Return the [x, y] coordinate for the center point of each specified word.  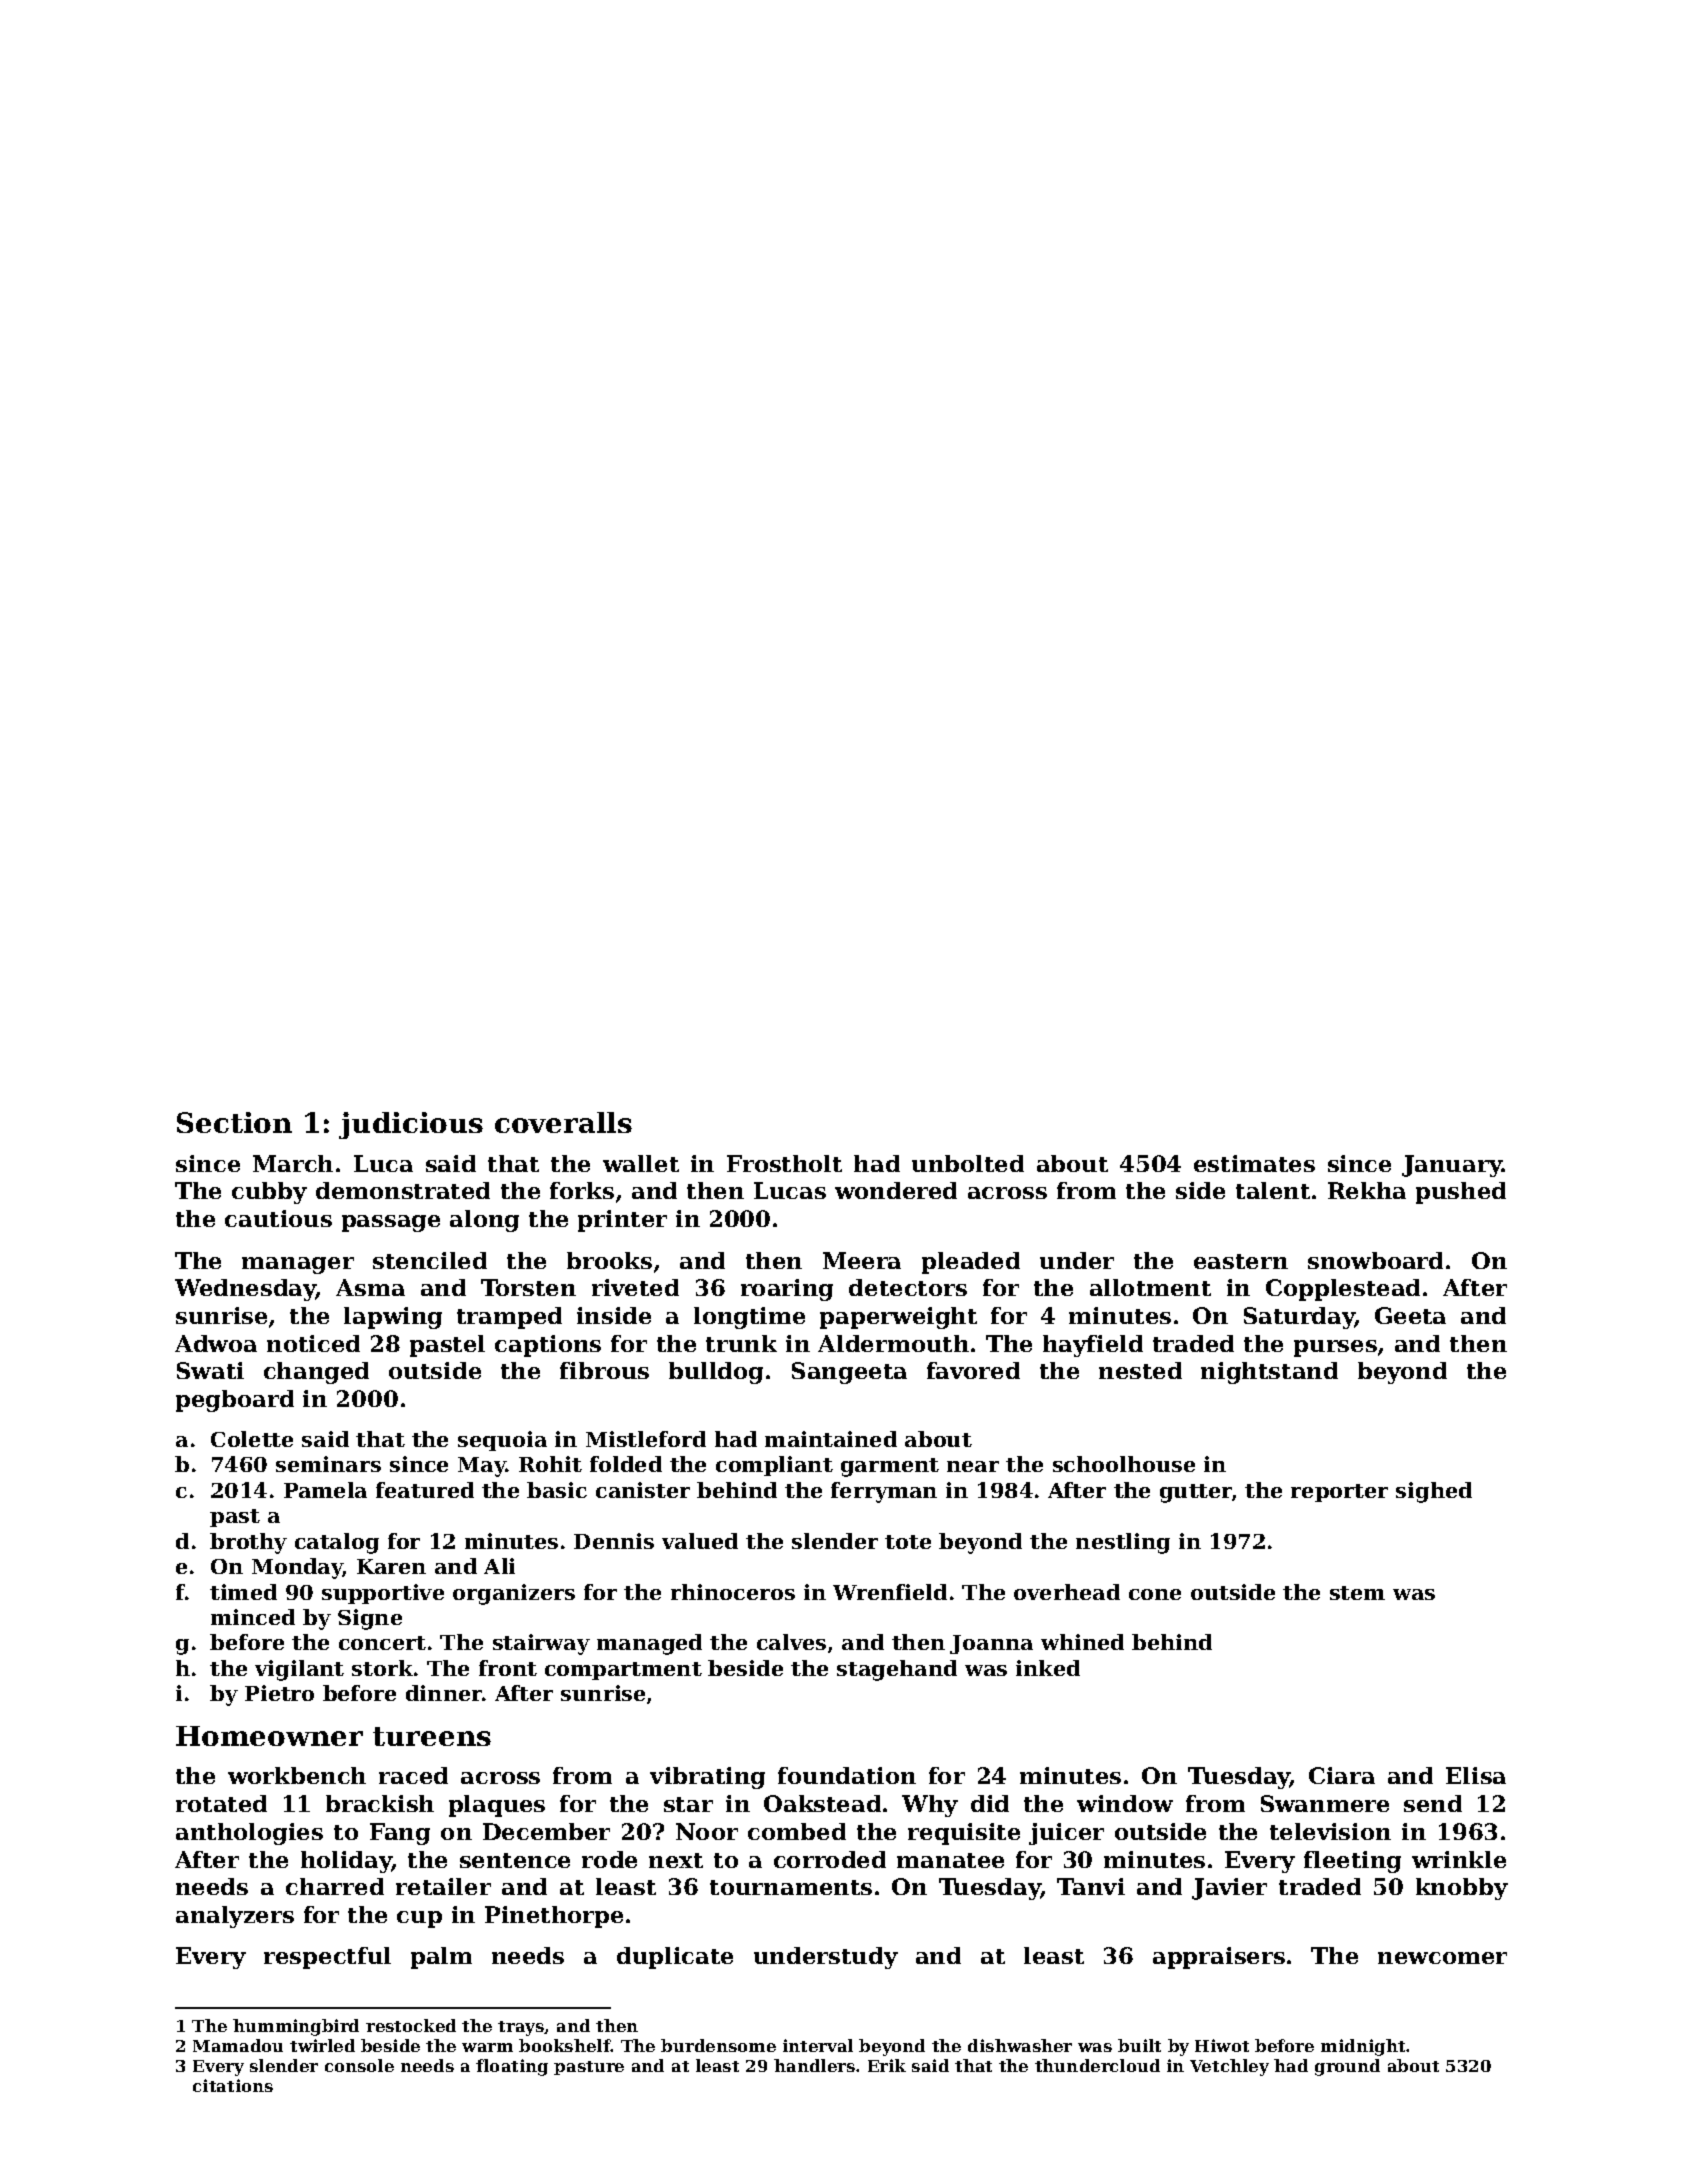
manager [298, 1265]
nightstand [1269, 1373]
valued [700, 1541]
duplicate [675, 1958]
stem [1357, 1593]
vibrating [707, 1778]
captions [548, 1346]
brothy [248, 1543]
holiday [346, 1862]
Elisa [1476, 1775]
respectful [327, 1958]
